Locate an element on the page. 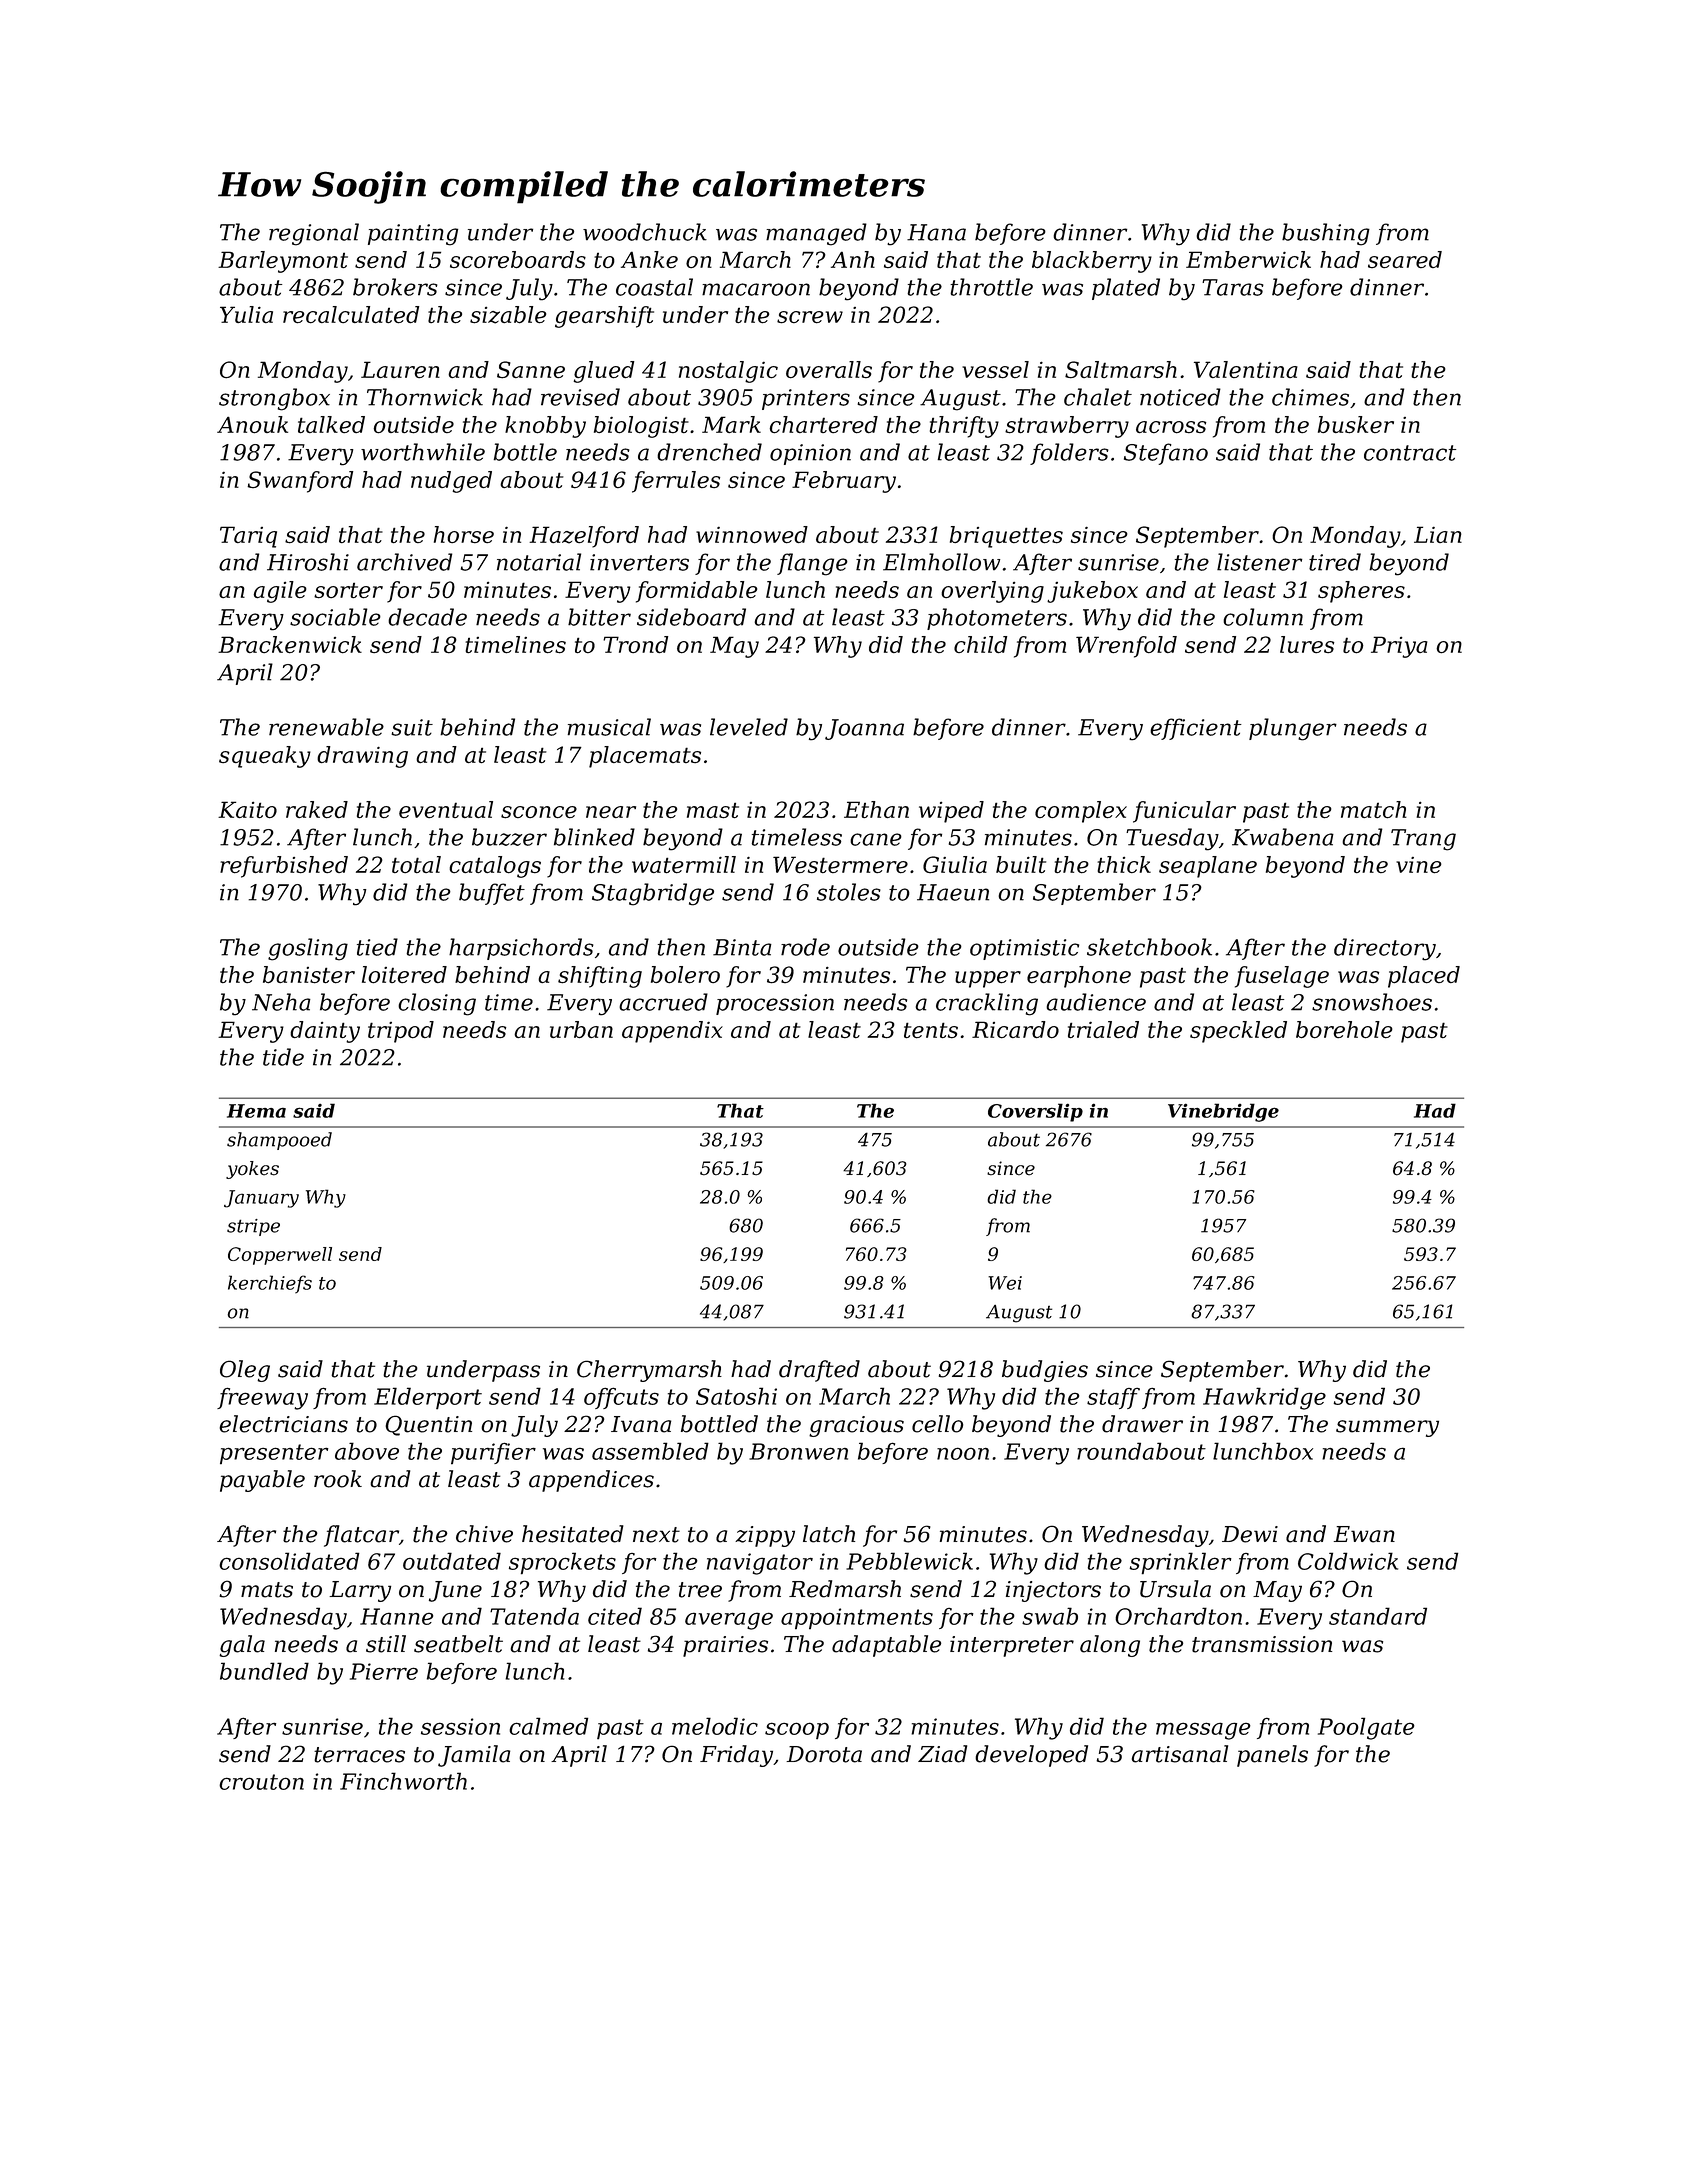 The height and width of the image is (2178, 1683). efficient is located at coordinates (1196, 729).
